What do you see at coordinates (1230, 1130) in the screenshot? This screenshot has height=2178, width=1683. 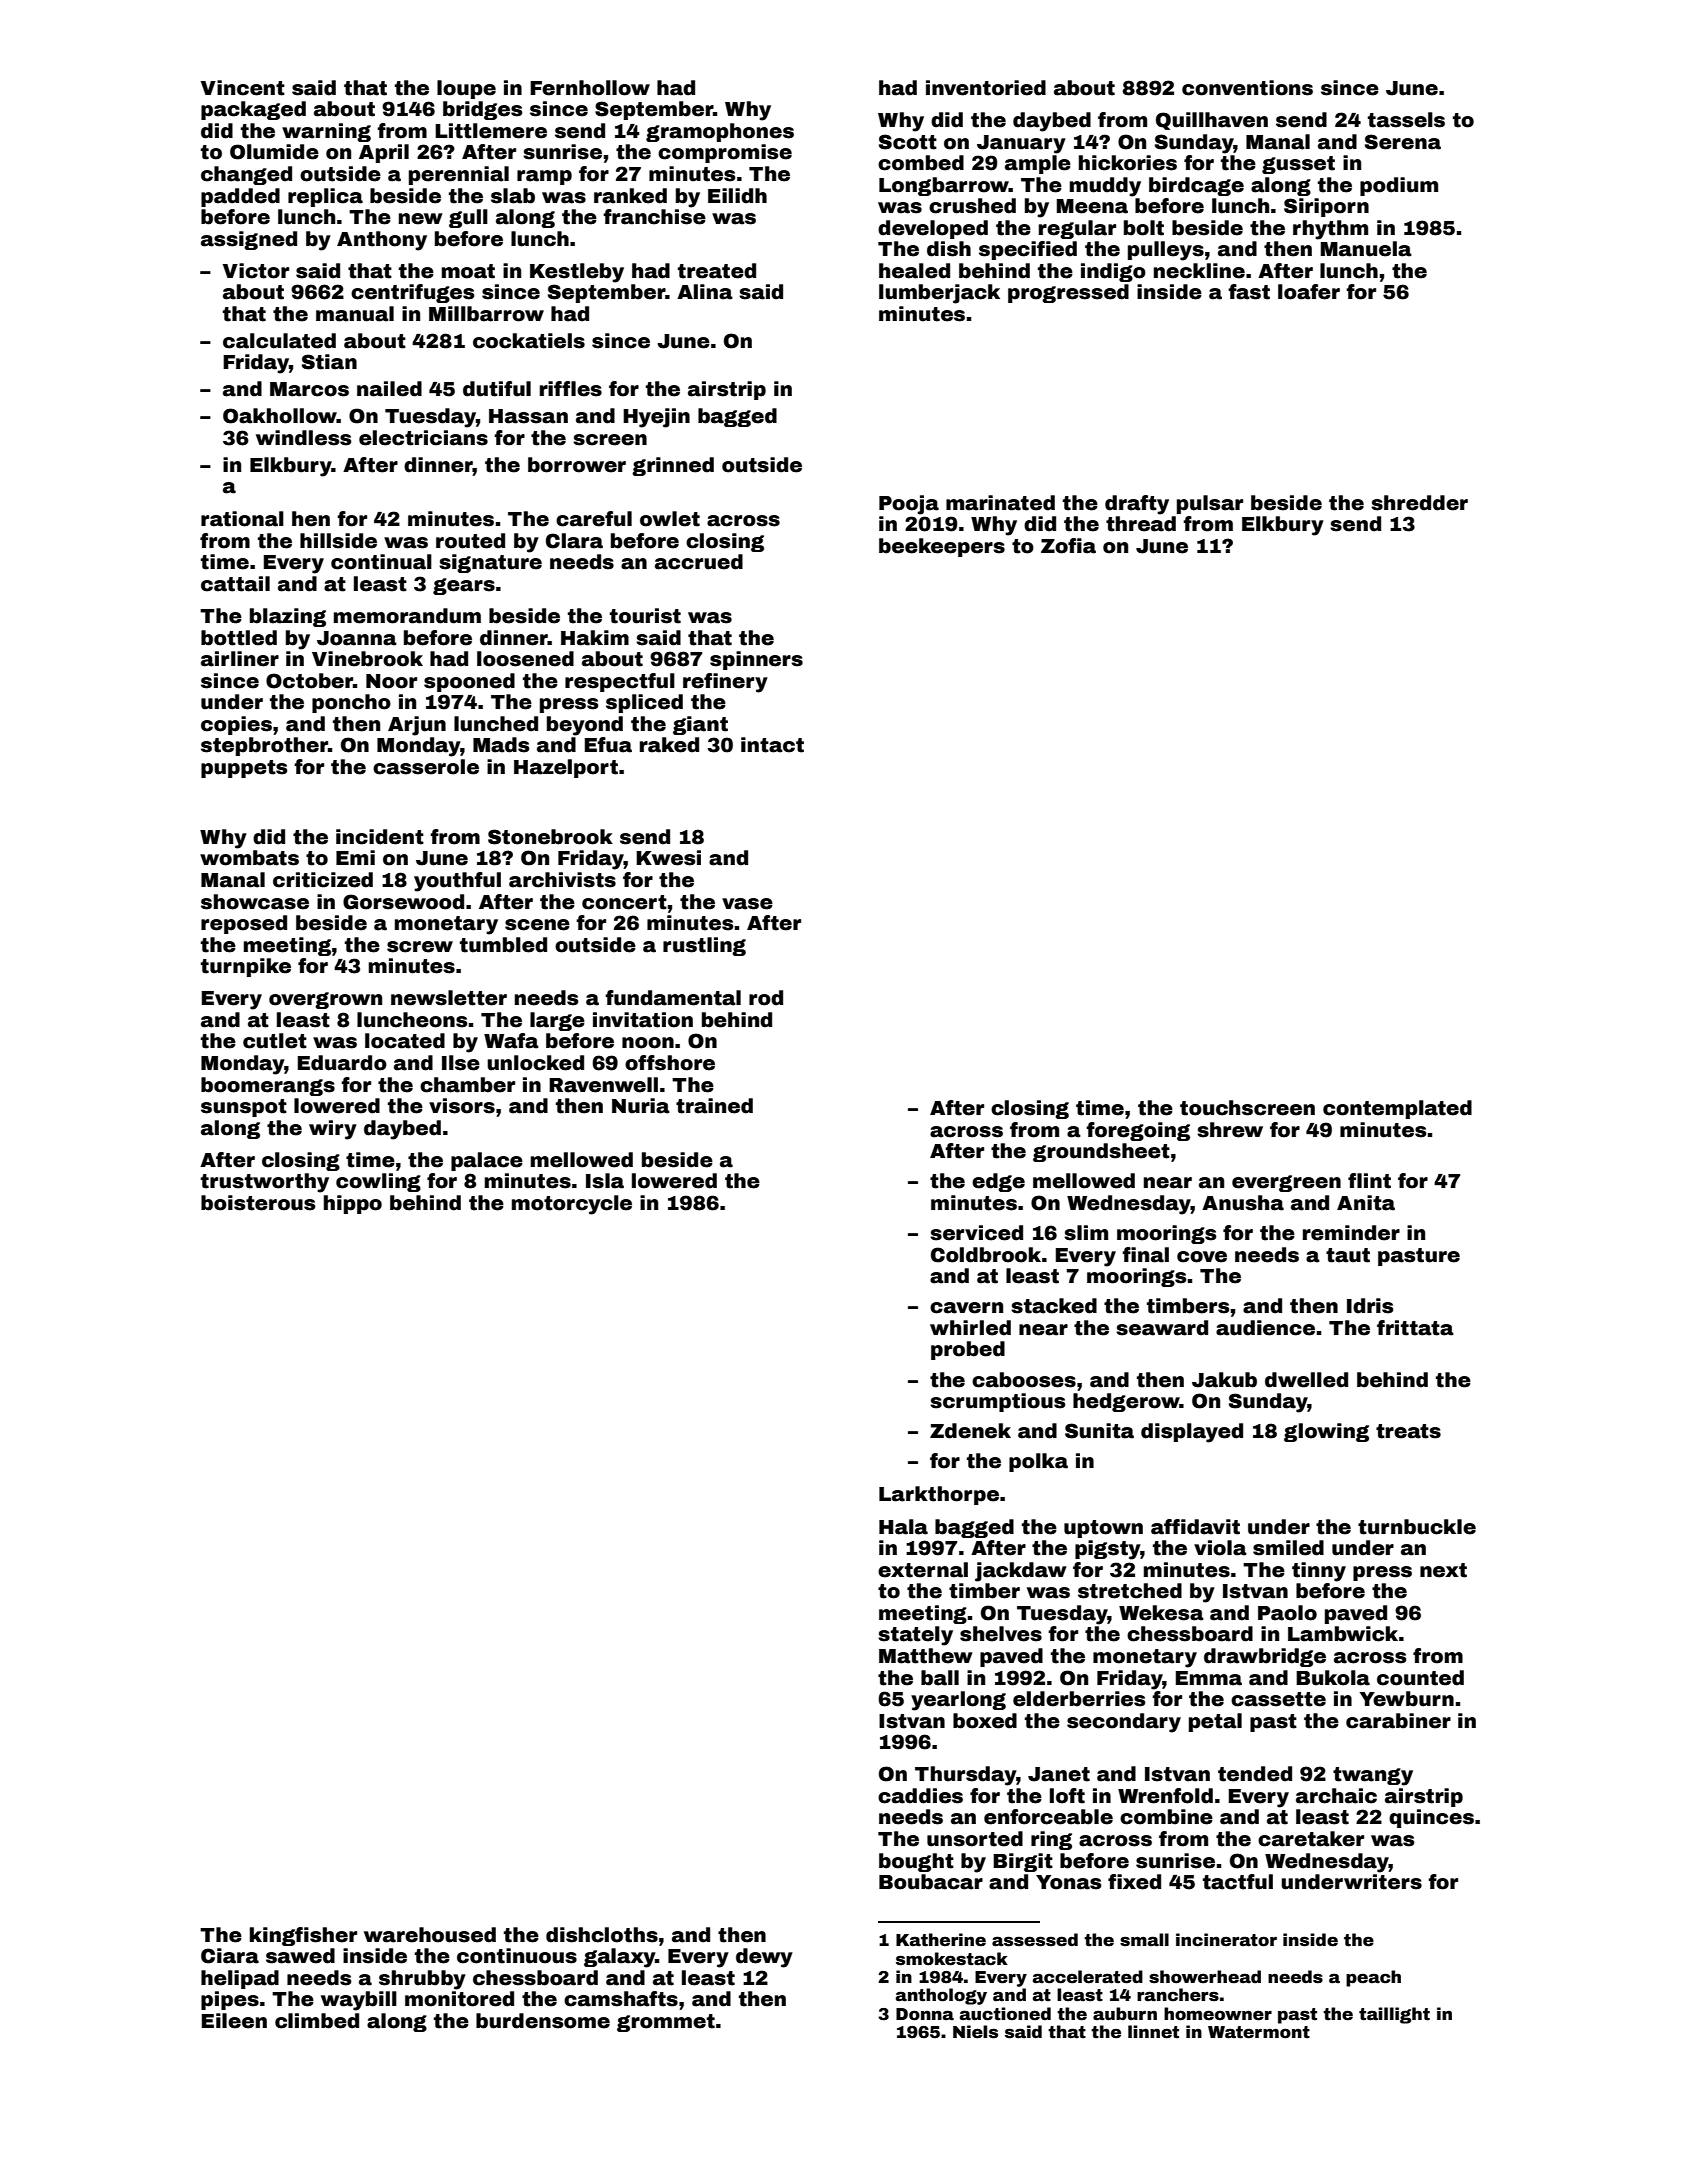 I see `shrew` at bounding box center [1230, 1130].
